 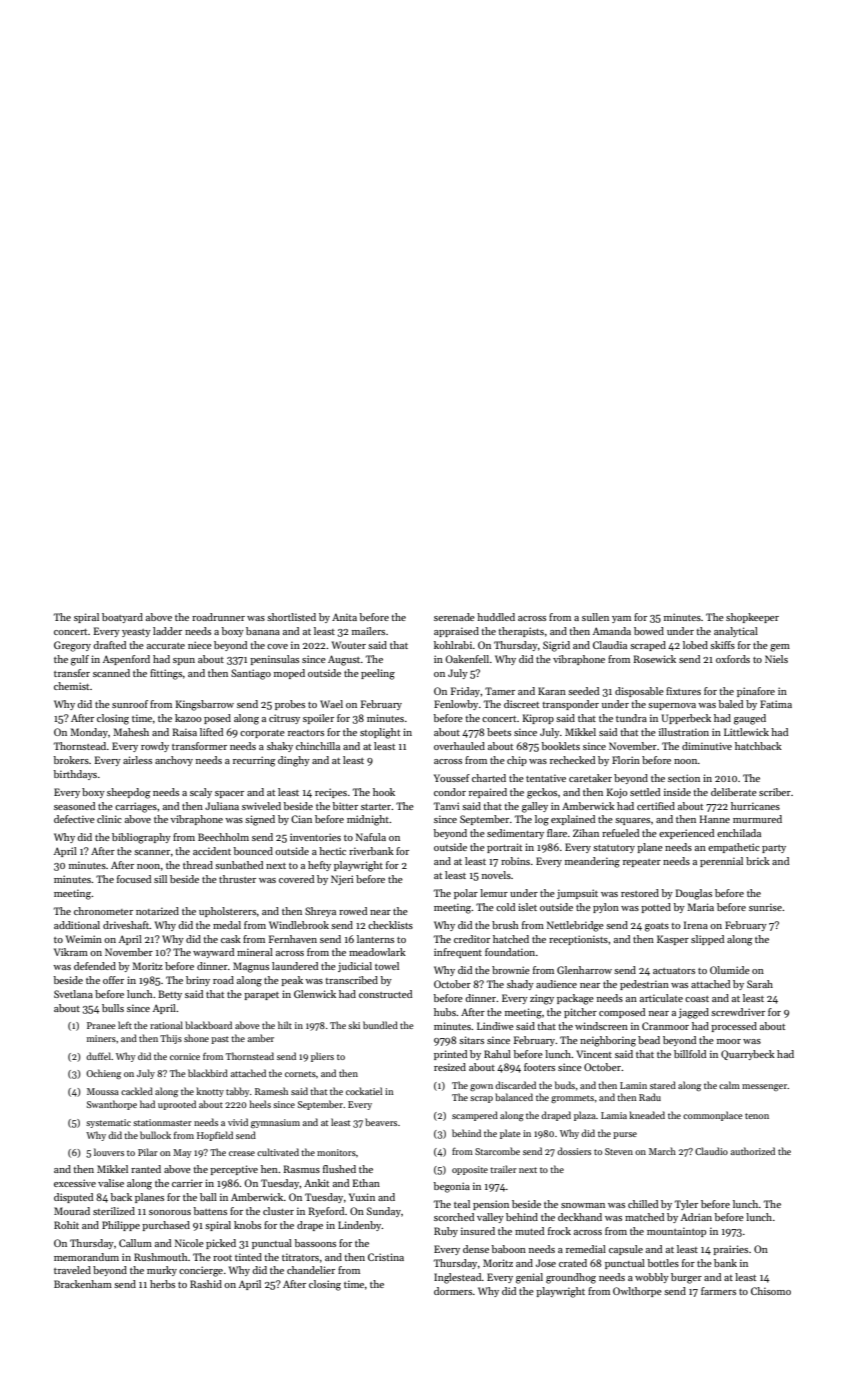 What do you see at coordinates (734, 848) in the image?
I see `empathetic` at bounding box center [734, 848].
